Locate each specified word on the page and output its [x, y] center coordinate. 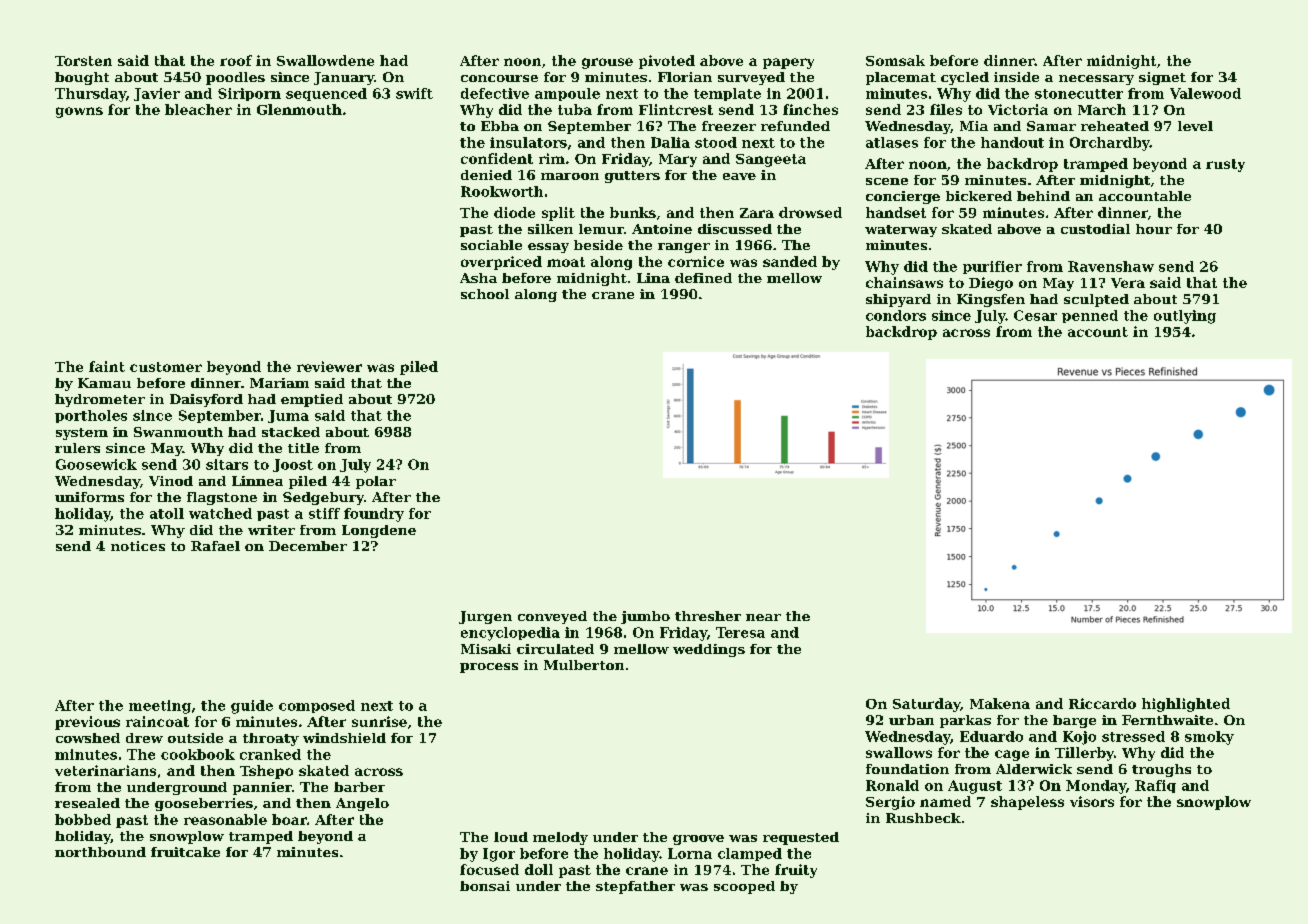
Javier [157, 94]
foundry [374, 515]
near [763, 617]
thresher [708, 616]
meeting [160, 707]
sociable [491, 245]
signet [1162, 78]
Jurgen [485, 617]
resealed [87, 803]
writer [271, 530]
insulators [528, 142]
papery [788, 63]
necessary [1096, 80]
